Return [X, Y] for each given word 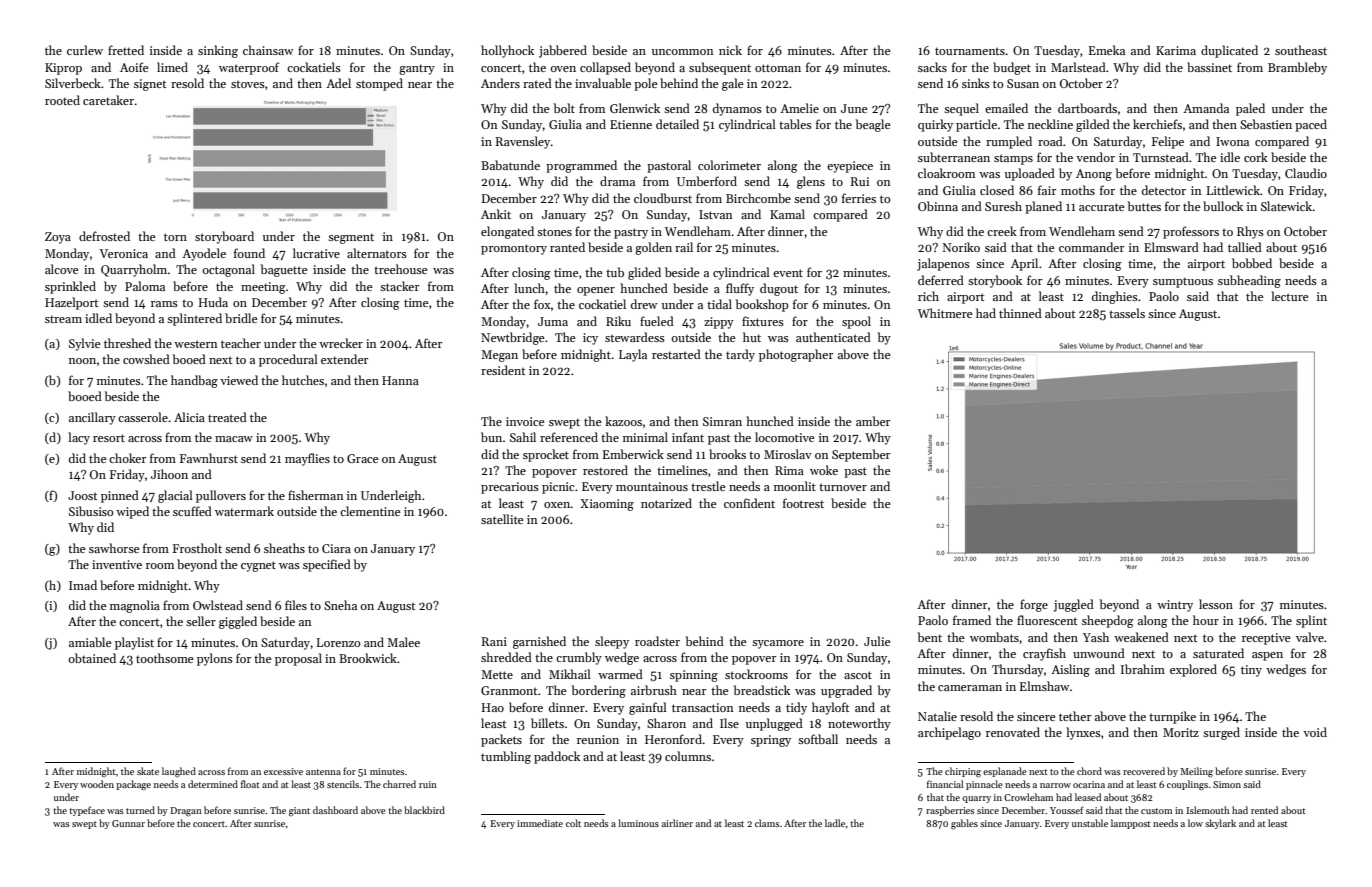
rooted [62, 100]
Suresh [1003, 206]
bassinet [1209, 67]
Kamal [787, 214]
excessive [283, 771]
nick [730, 50]
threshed [127, 343]
